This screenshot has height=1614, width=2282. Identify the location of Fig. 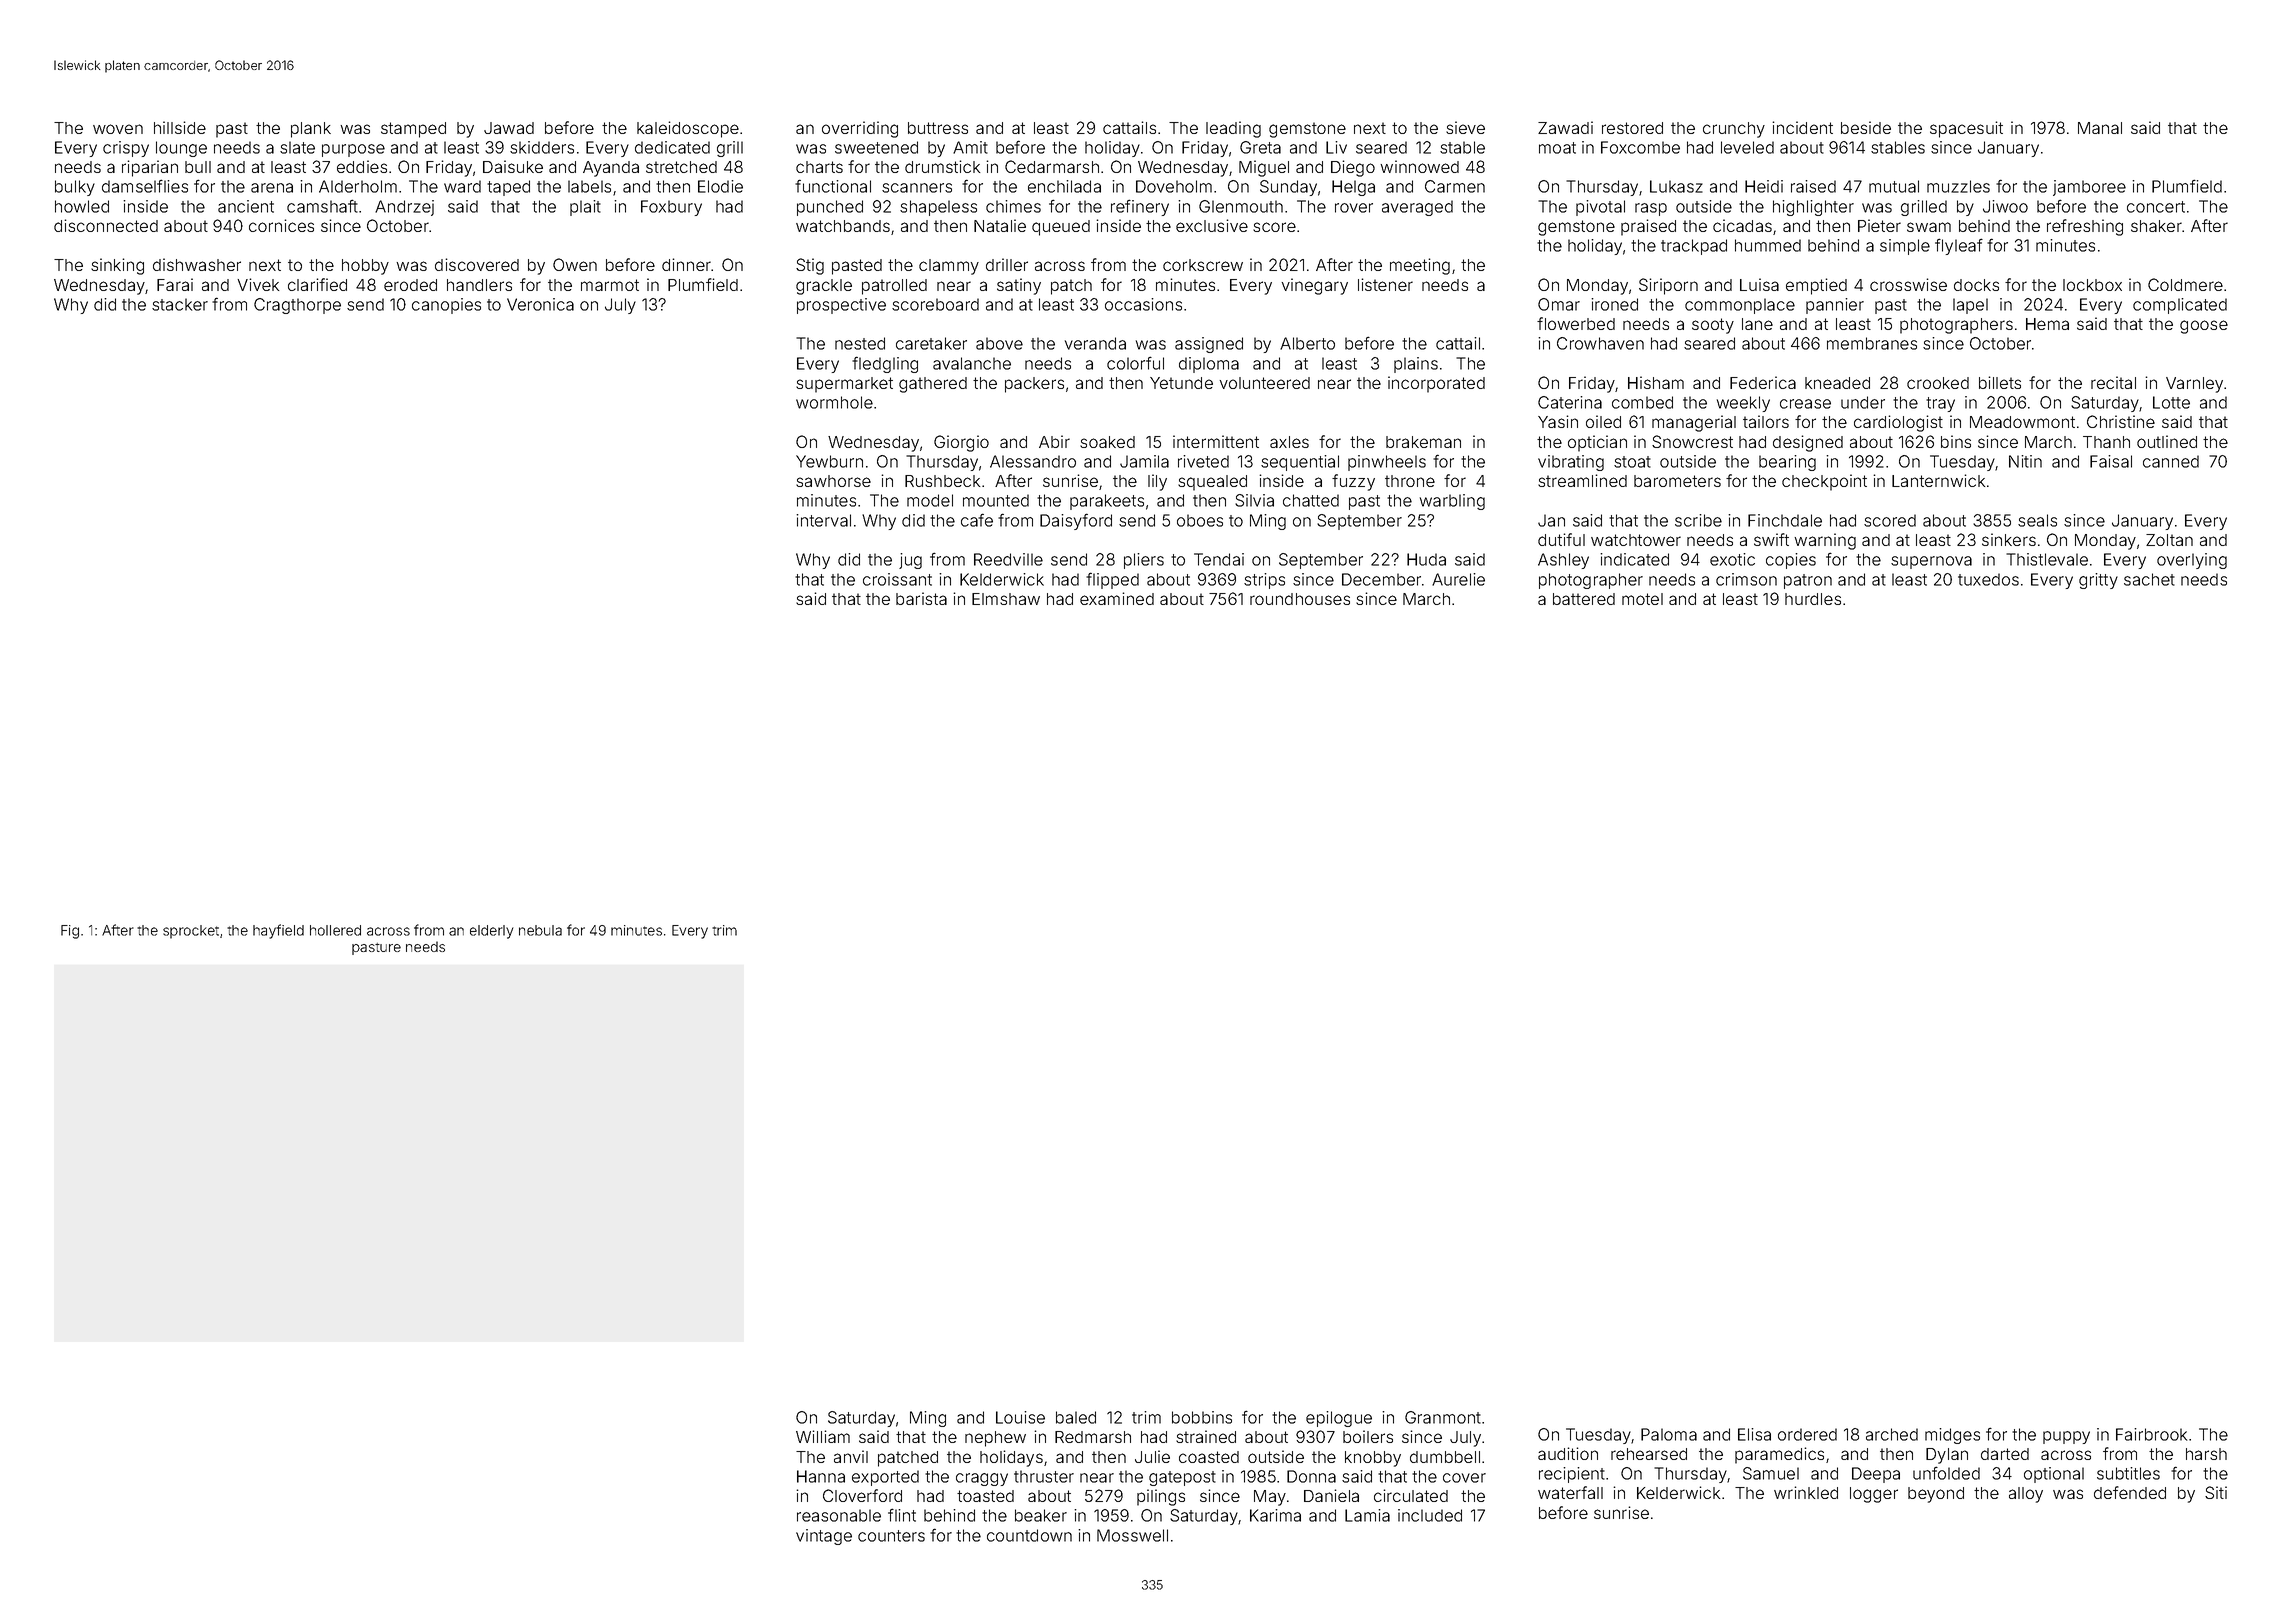
(70, 932).
